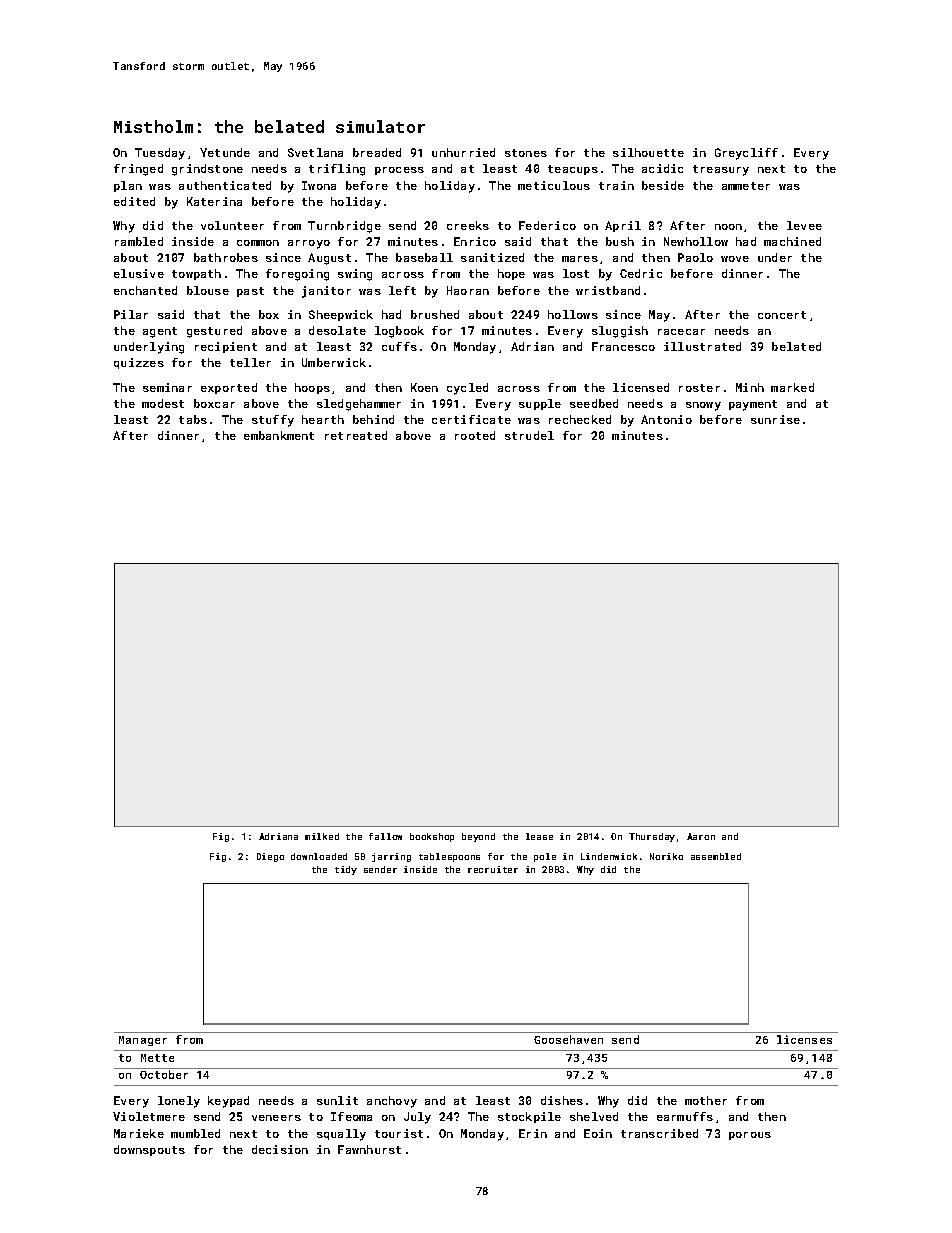 The image size is (952, 1233). Describe the element at coordinates (196, 274) in the page. I see `towpath` at that location.
